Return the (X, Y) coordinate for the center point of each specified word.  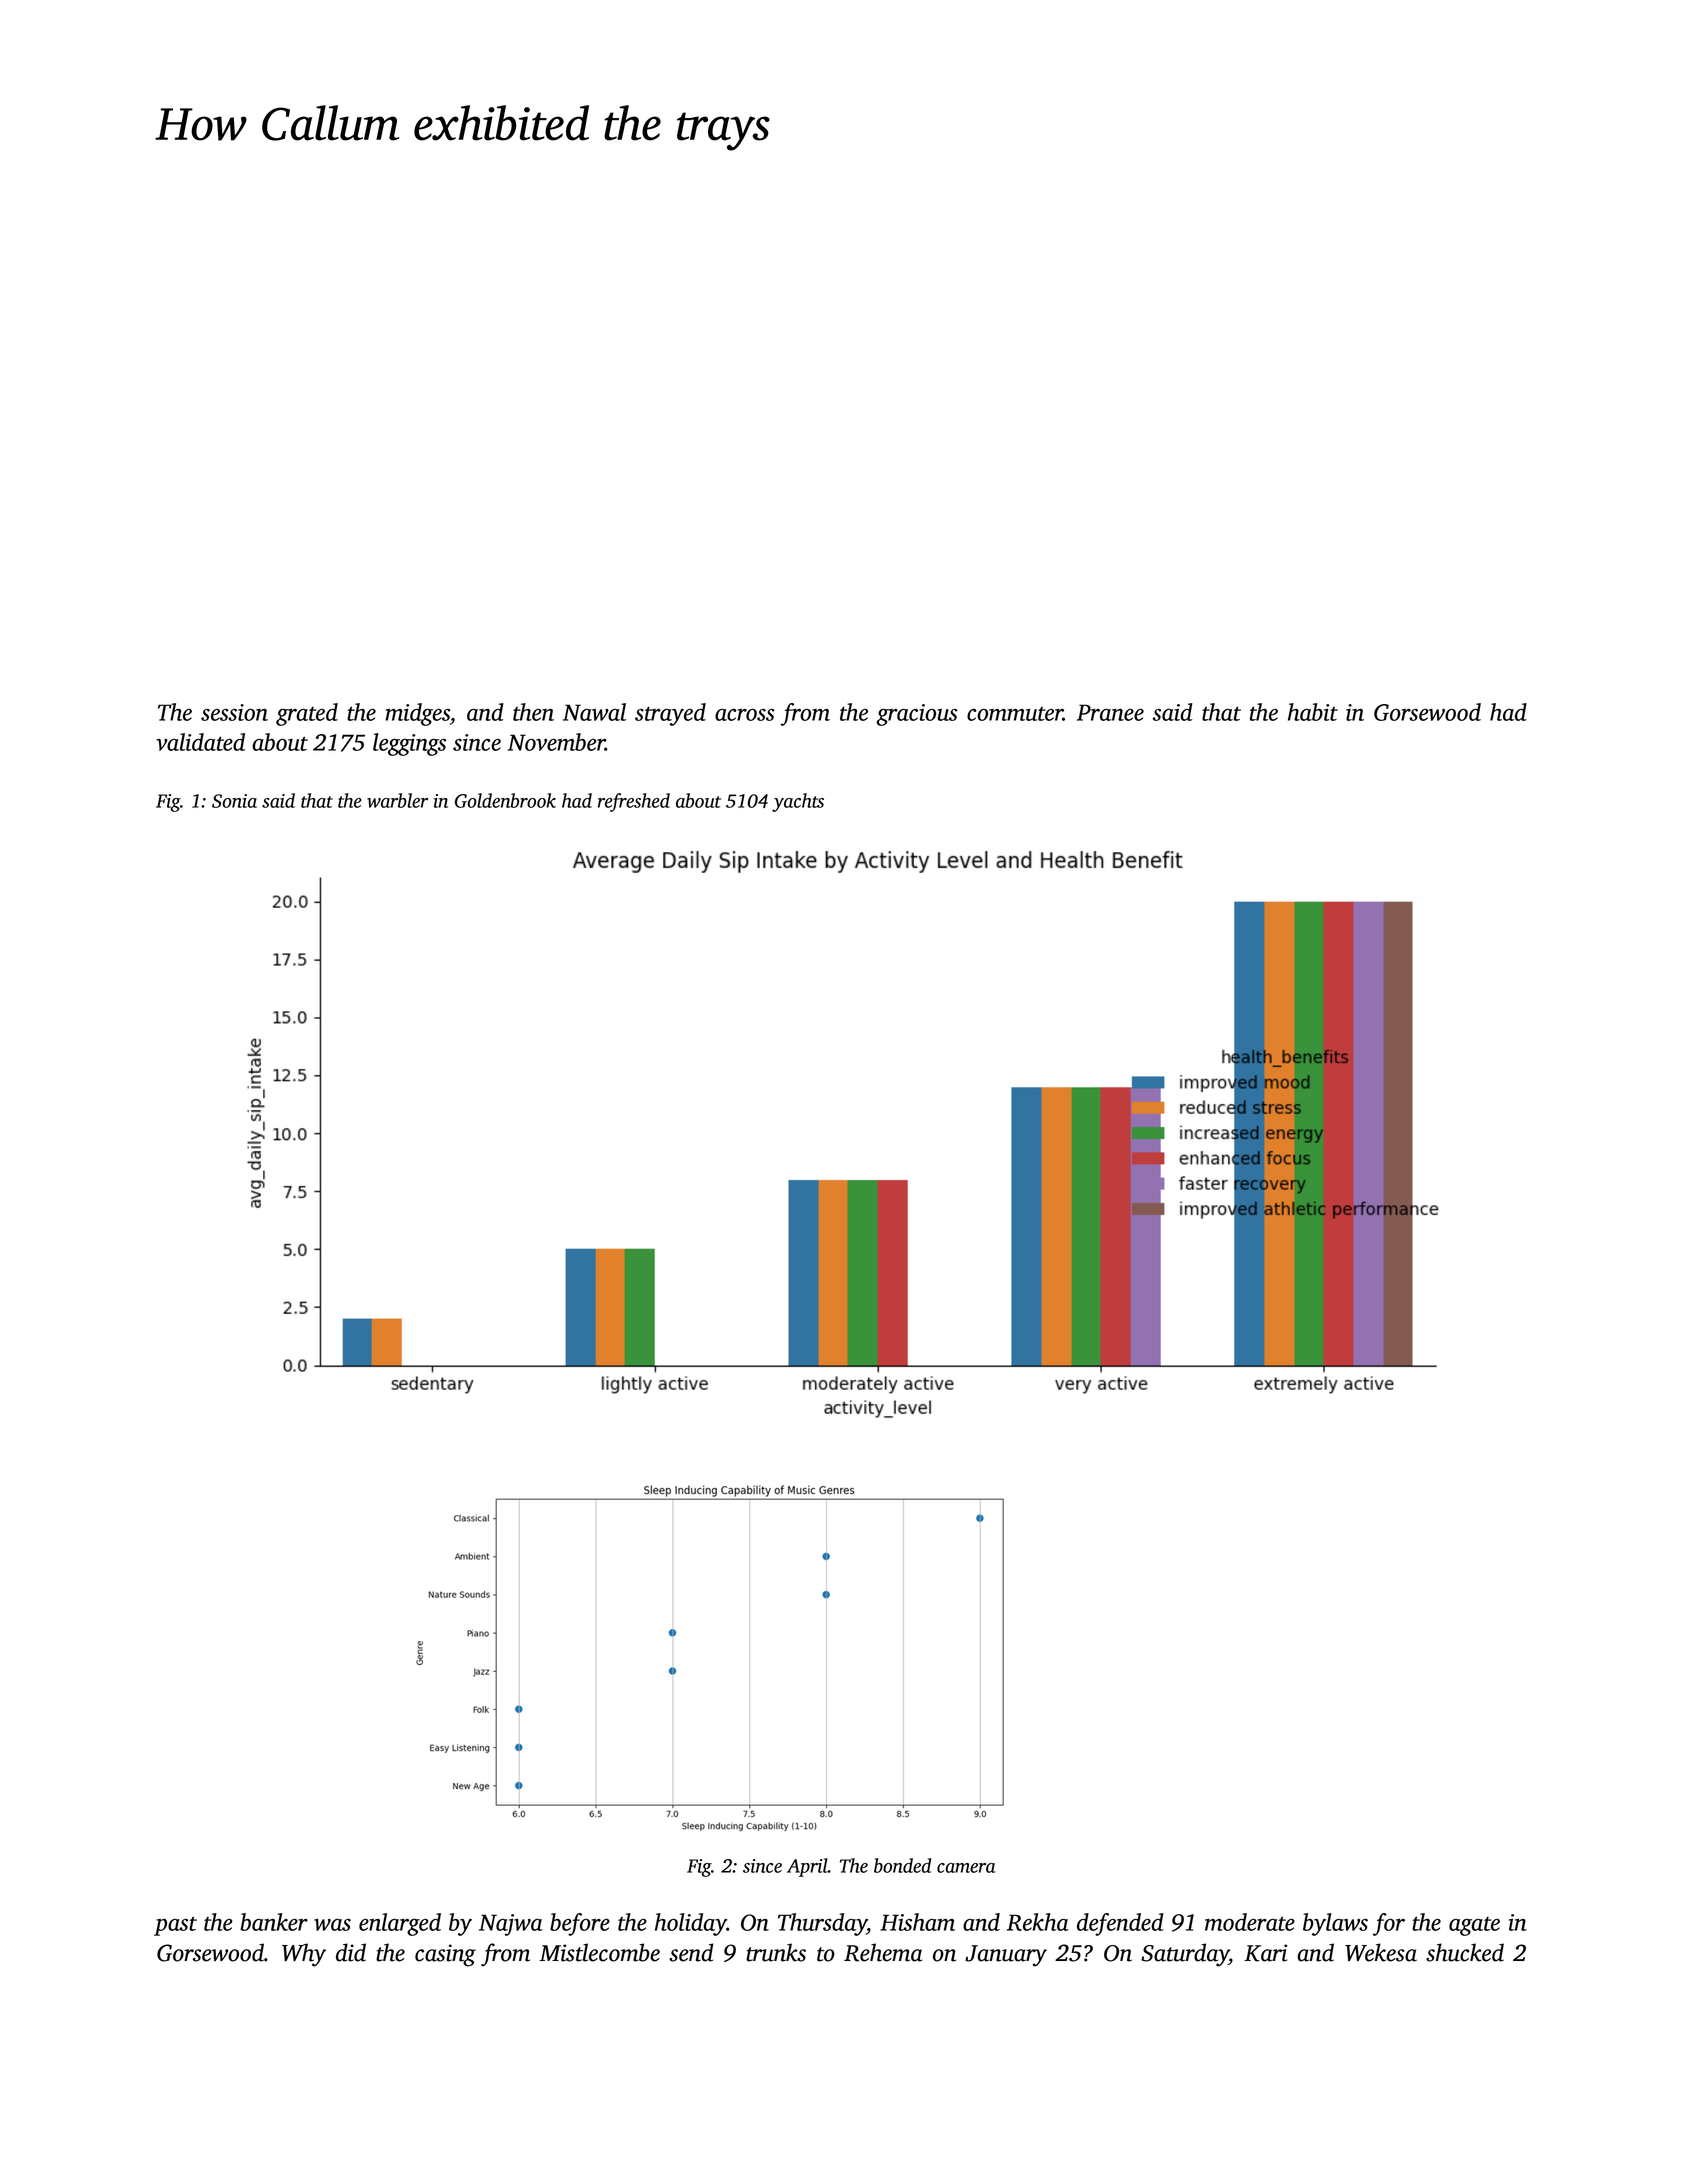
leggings (409, 744)
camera (966, 1868)
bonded (902, 1865)
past (175, 1926)
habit (1313, 712)
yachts (798, 802)
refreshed (634, 802)
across (745, 714)
